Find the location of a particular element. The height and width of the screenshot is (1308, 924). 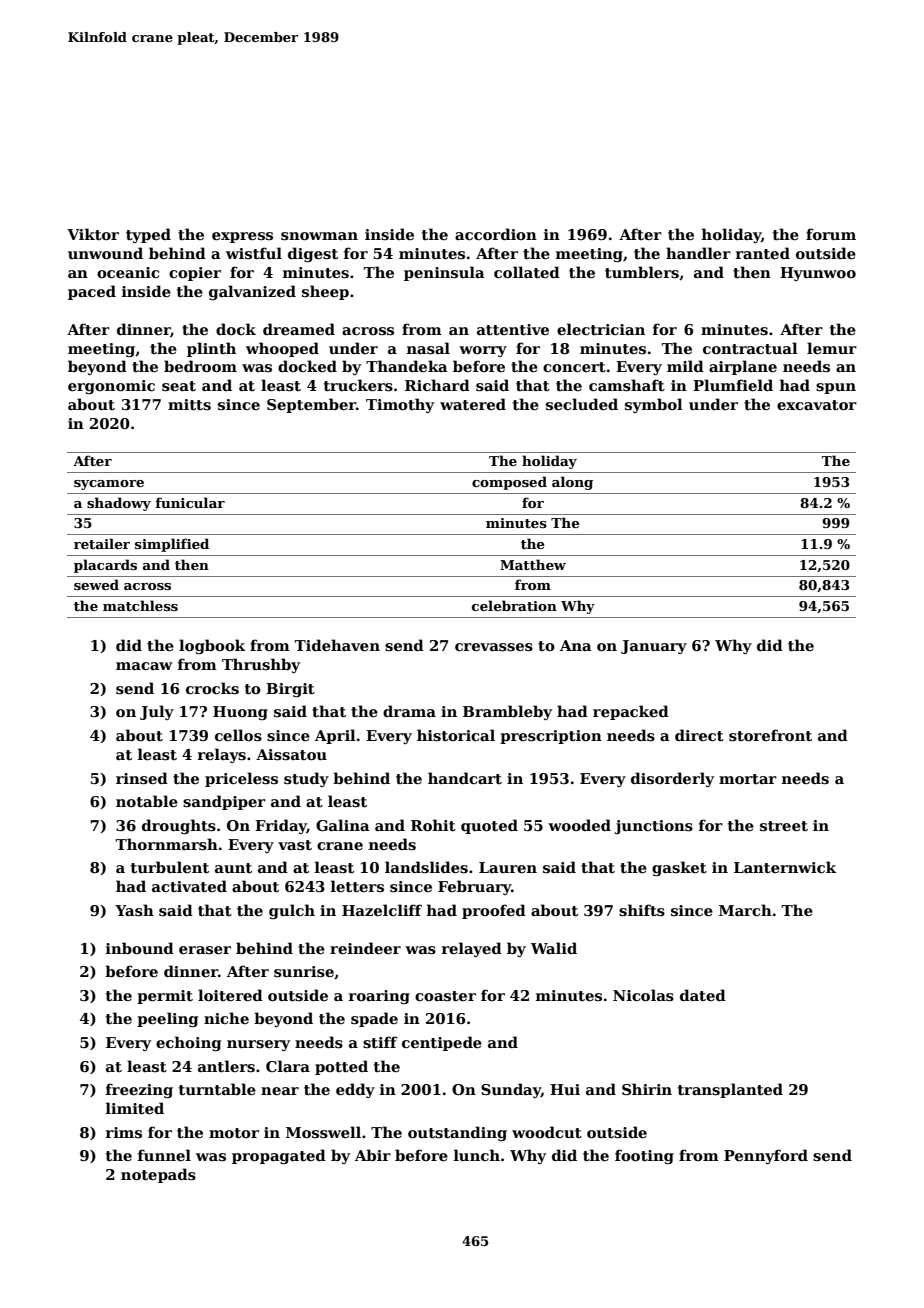

concert is located at coordinates (574, 367).
